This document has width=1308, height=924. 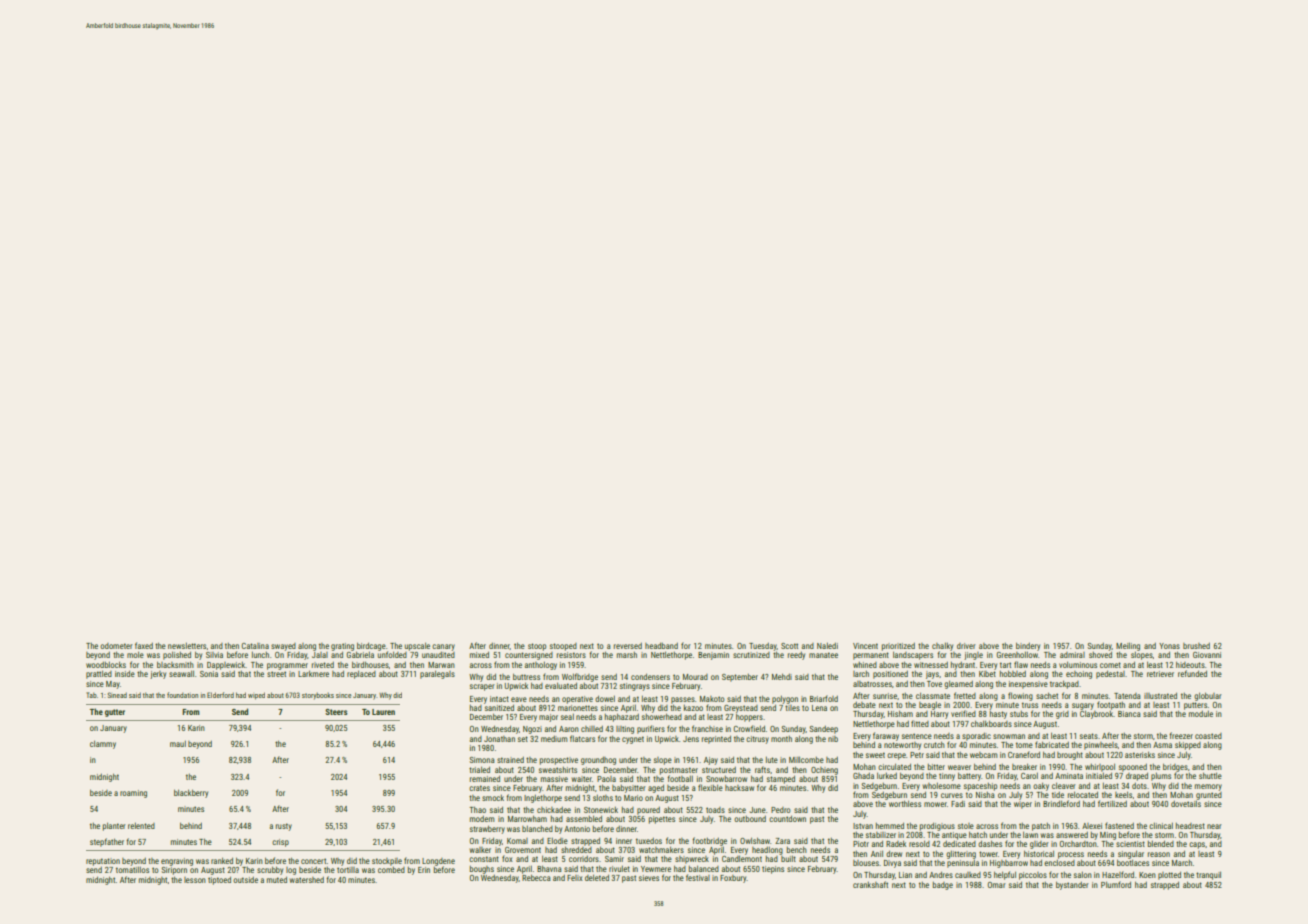 What do you see at coordinates (943, 886) in the document?
I see `badge` at bounding box center [943, 886].
